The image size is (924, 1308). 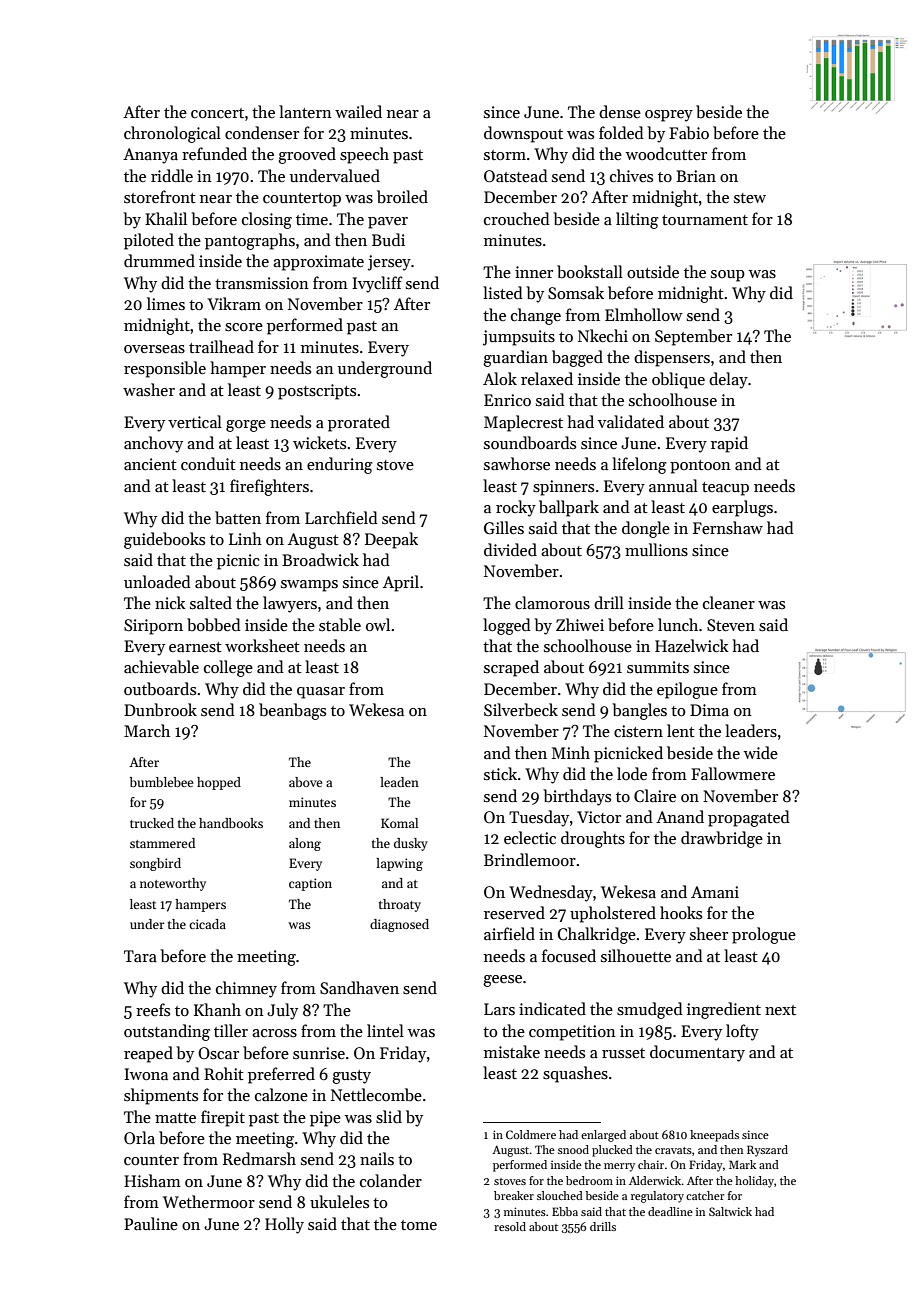 What do you see at coordinates (670, 1211) in the screenshot?
I see `deadline` at bounding box center [670, 1211].
